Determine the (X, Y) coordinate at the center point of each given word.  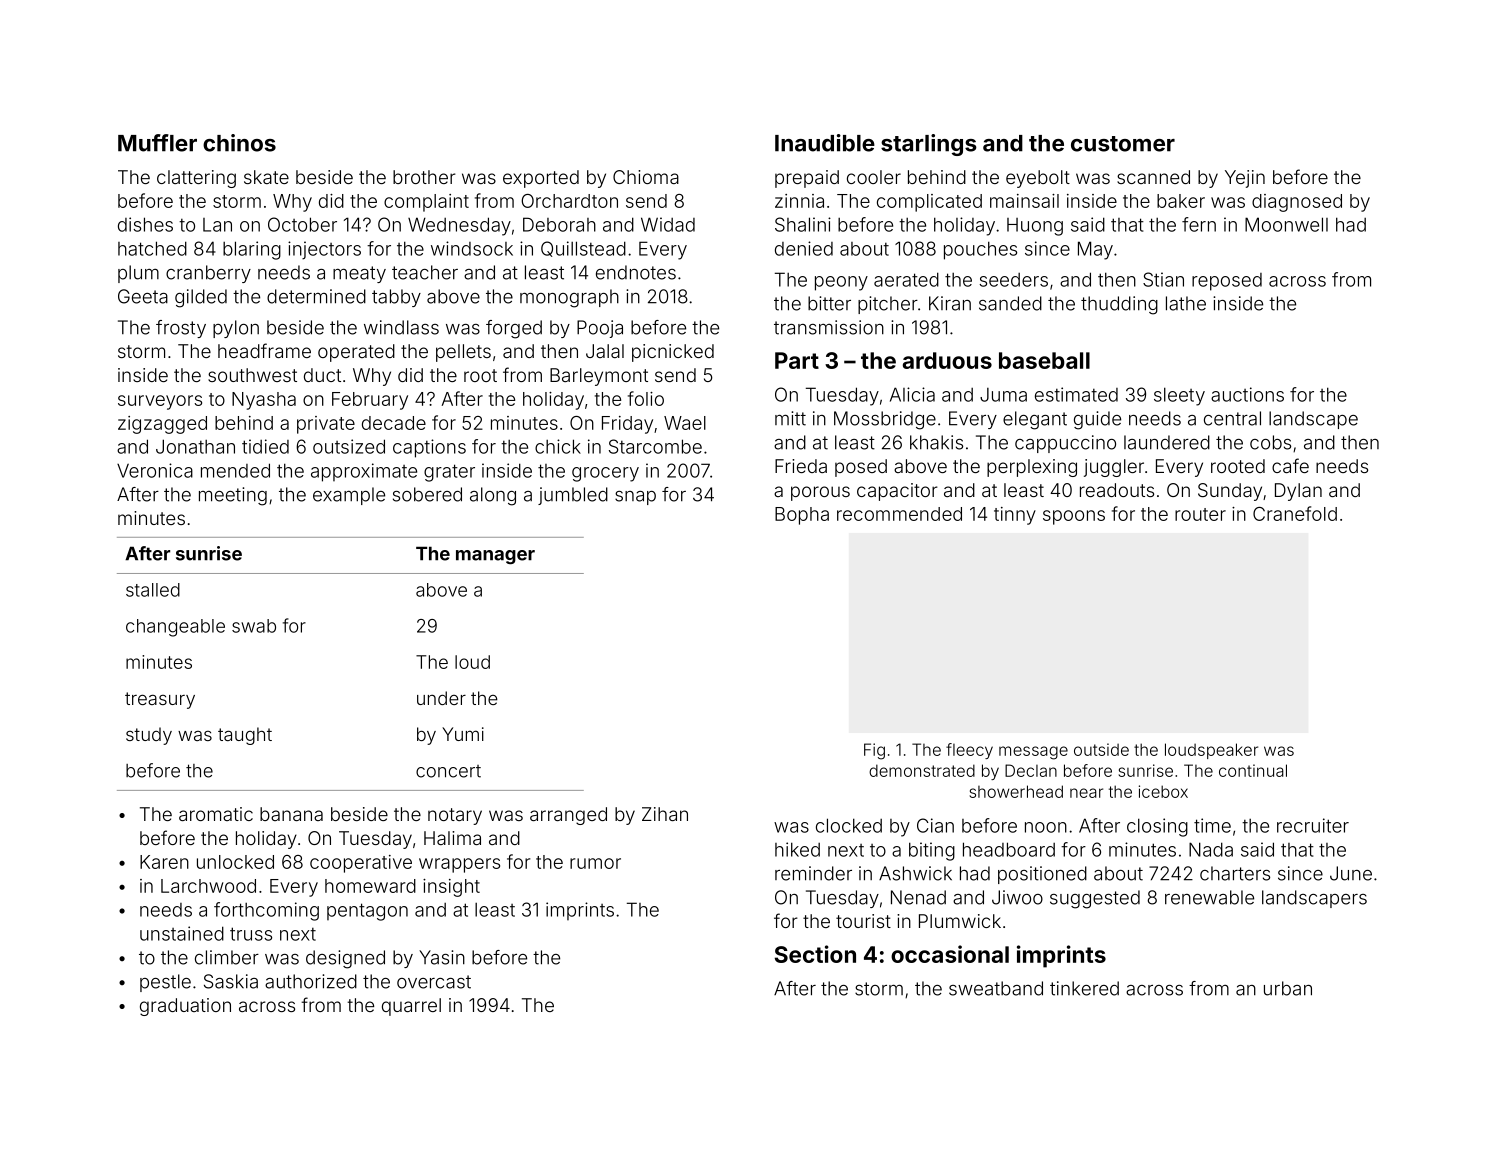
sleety (1179, 396)
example (349, 496)
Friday (627, 425)
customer (1123, 144)
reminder (813, 873)
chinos (239, 143)
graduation (185, 1007)
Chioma (646, 177)
